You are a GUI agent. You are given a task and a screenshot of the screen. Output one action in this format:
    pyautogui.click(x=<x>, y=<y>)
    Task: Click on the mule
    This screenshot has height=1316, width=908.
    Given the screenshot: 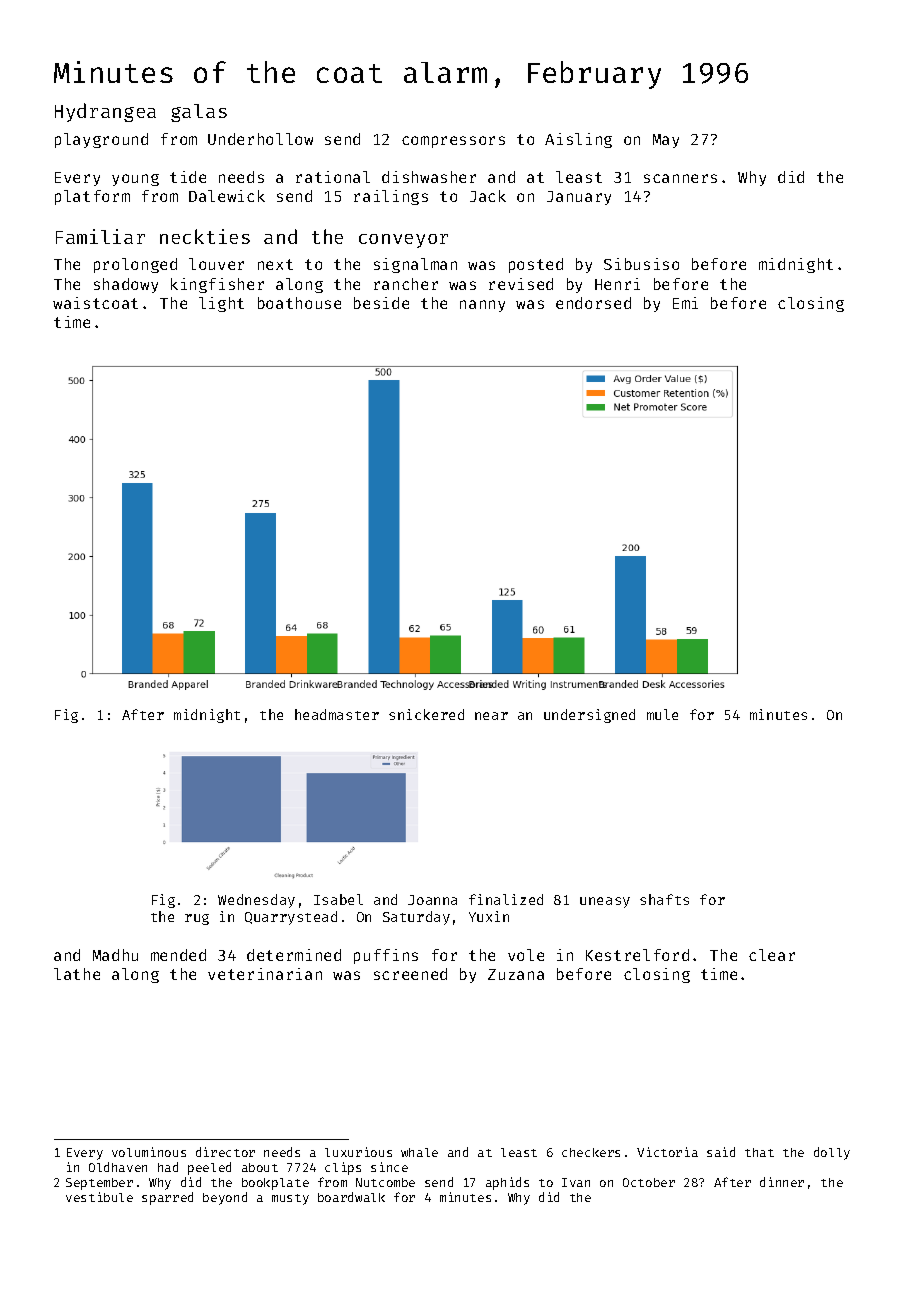 What is the action you would take?
    pyautogui.click(x=662, y=714)
